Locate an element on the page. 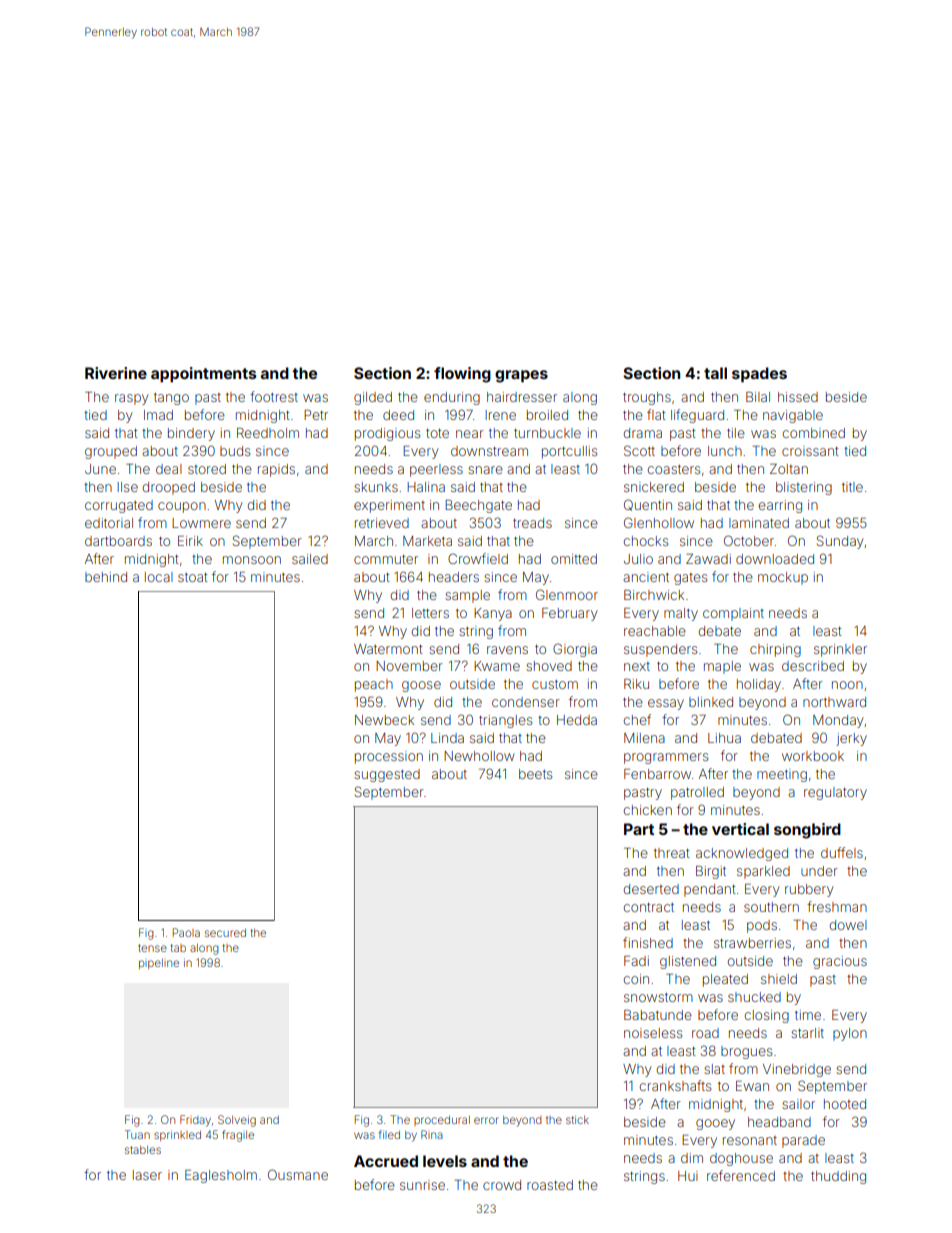 The width and height of the document is (952, 1233). triangles is located at coordinates (505, 721).
